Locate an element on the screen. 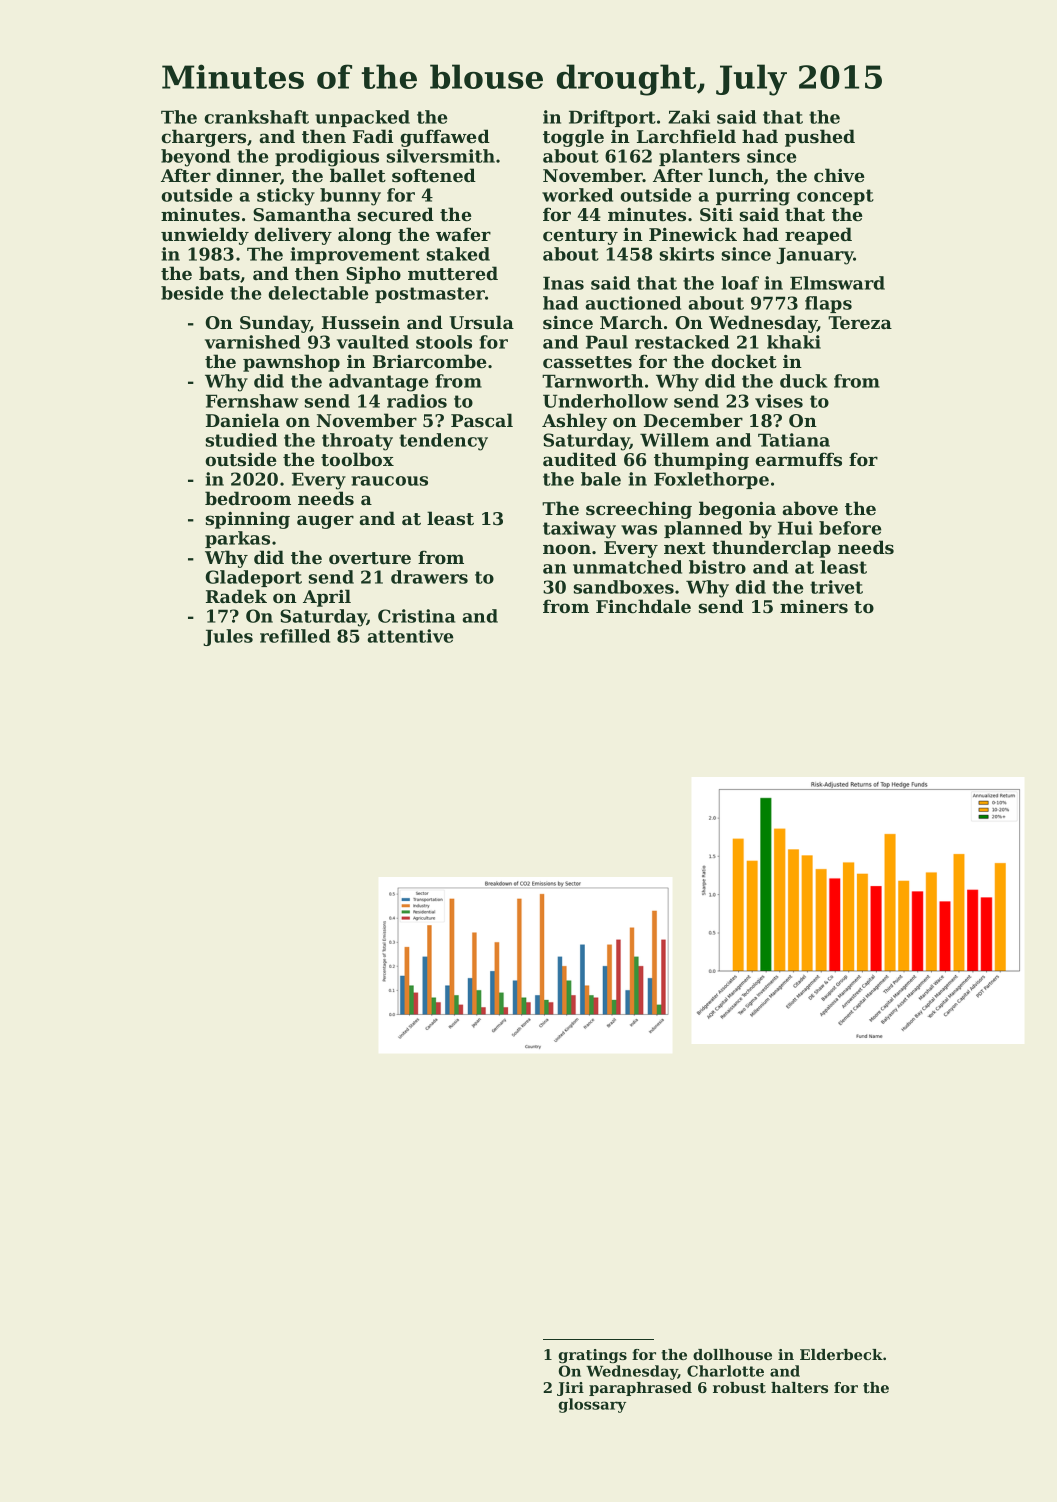 This screenshot has width=1057, height=1502. Samantha is located at coordinates (302, 214).
